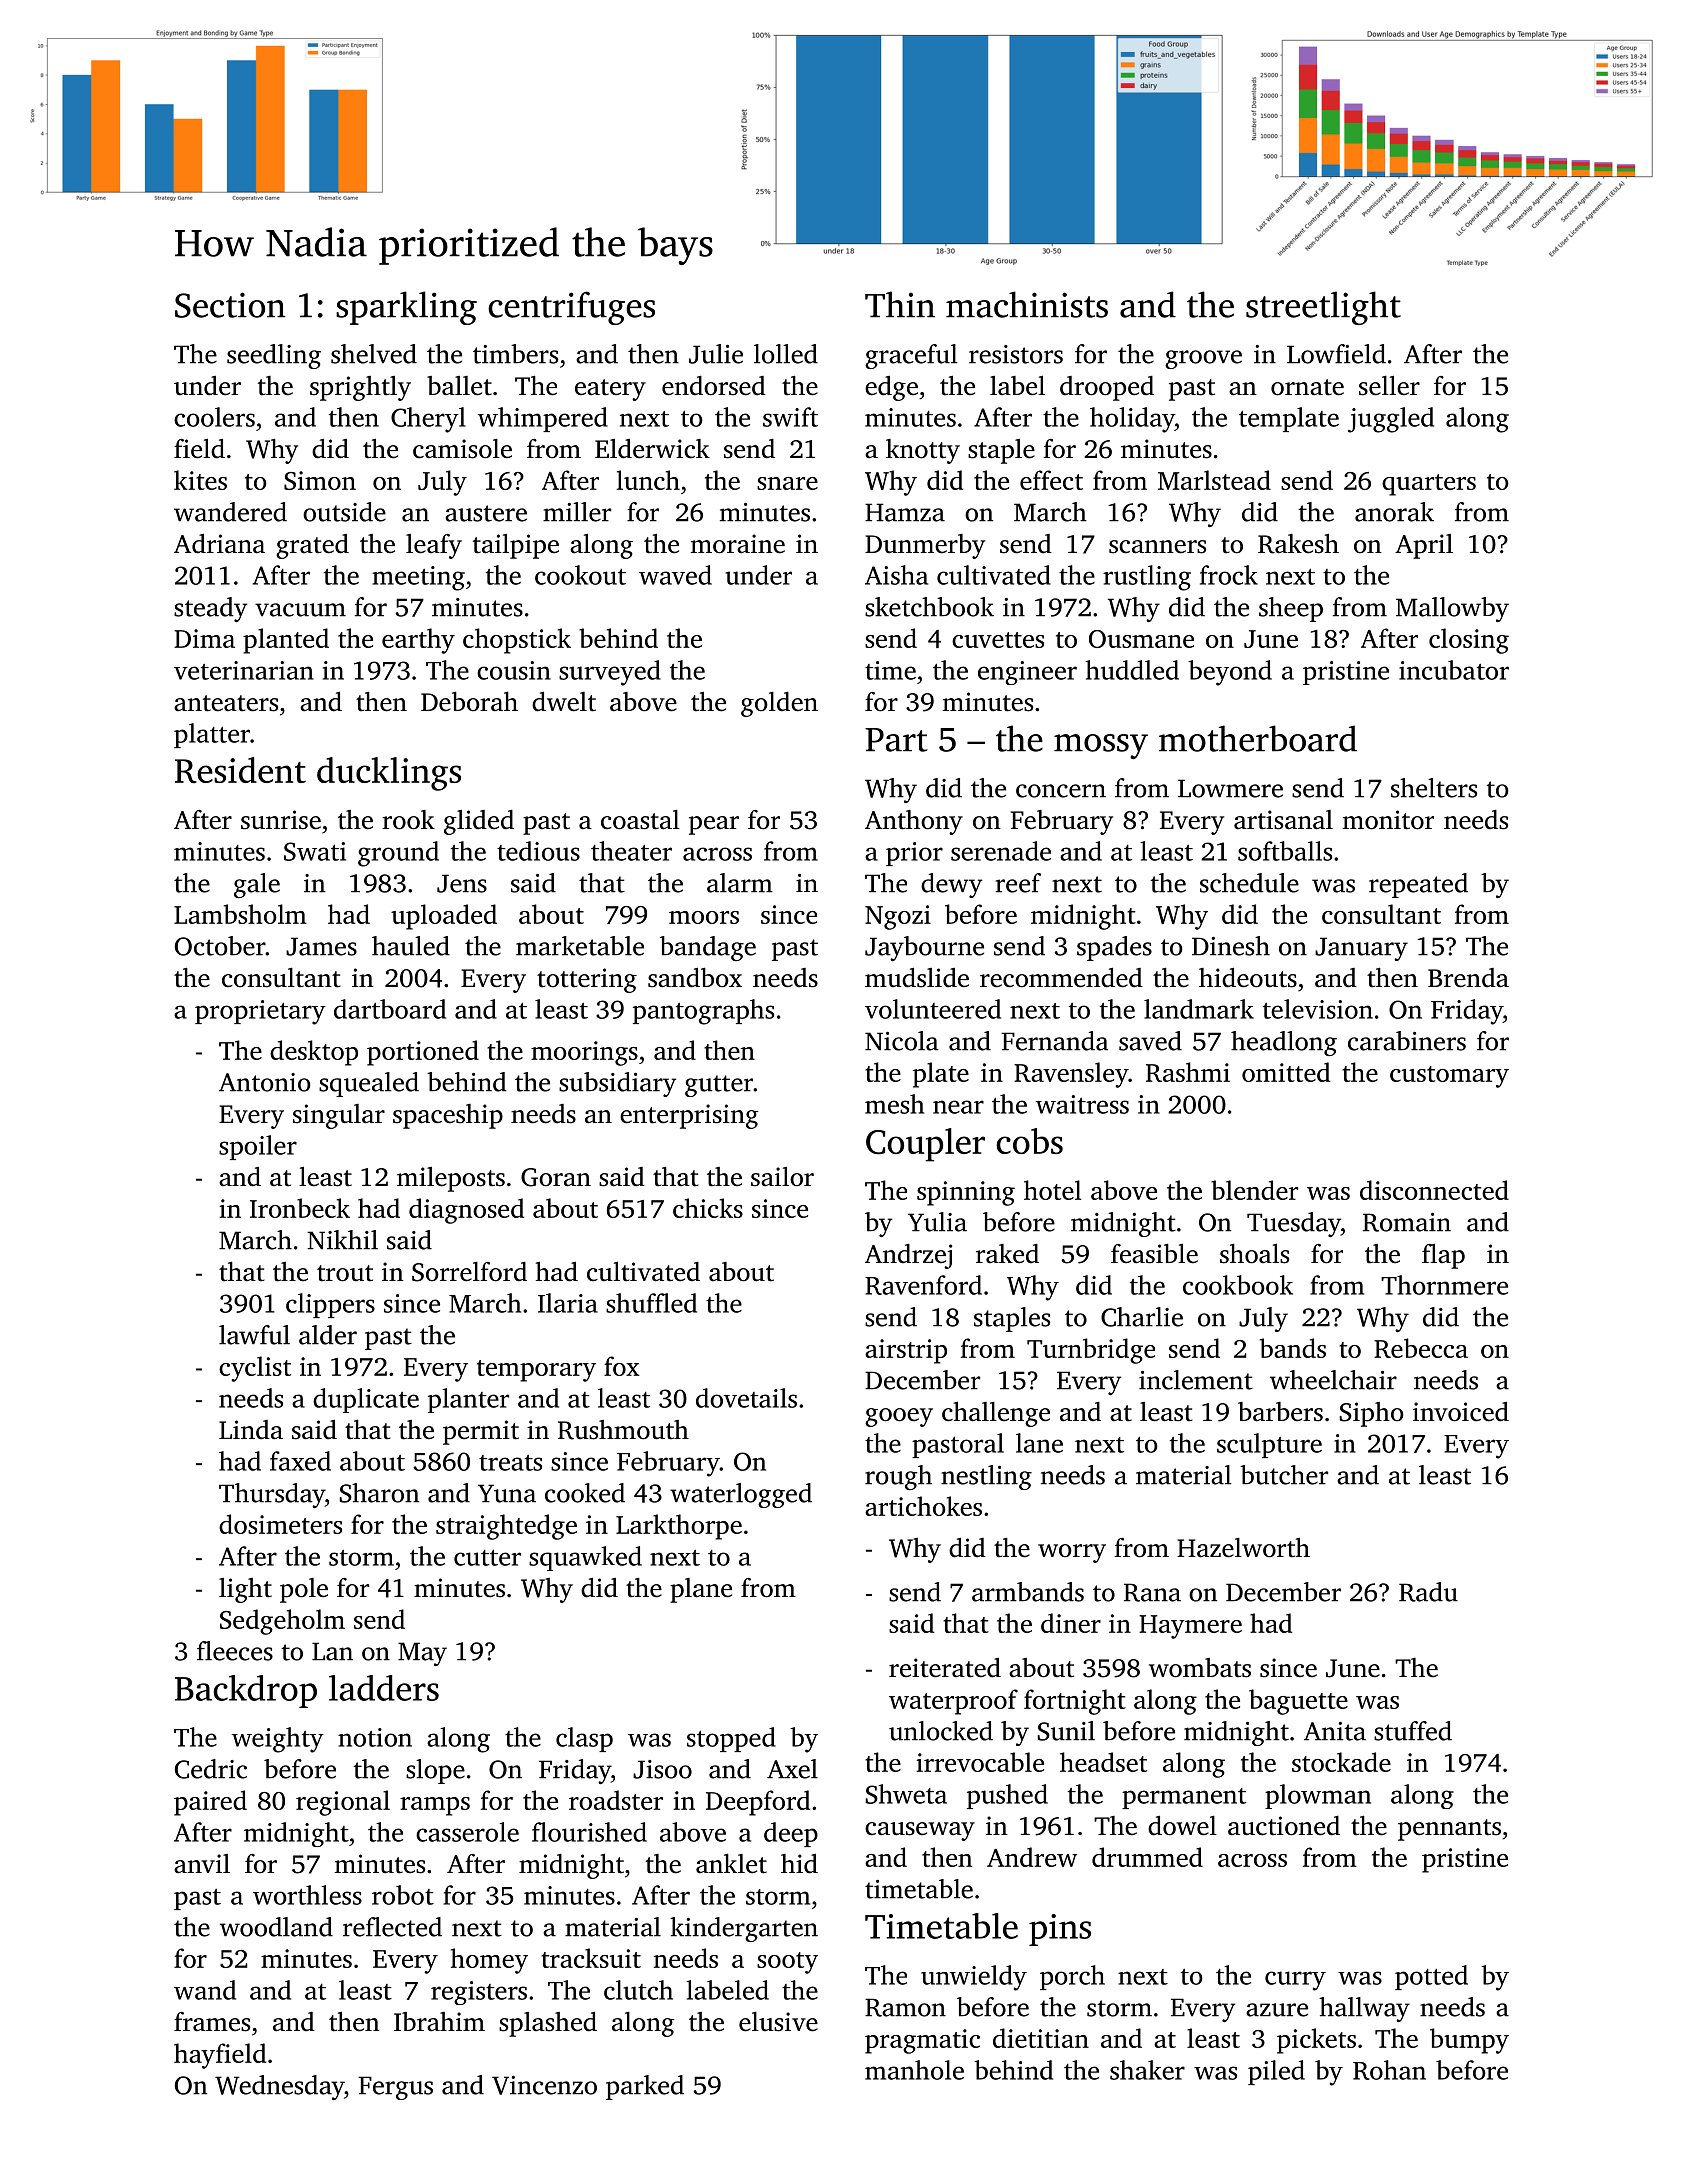 The width and height of the document is (1683, 2178). What do you see at coordinates (1027, 304) in the document?
I see `machinists` at bounding box center [1027, 304].
